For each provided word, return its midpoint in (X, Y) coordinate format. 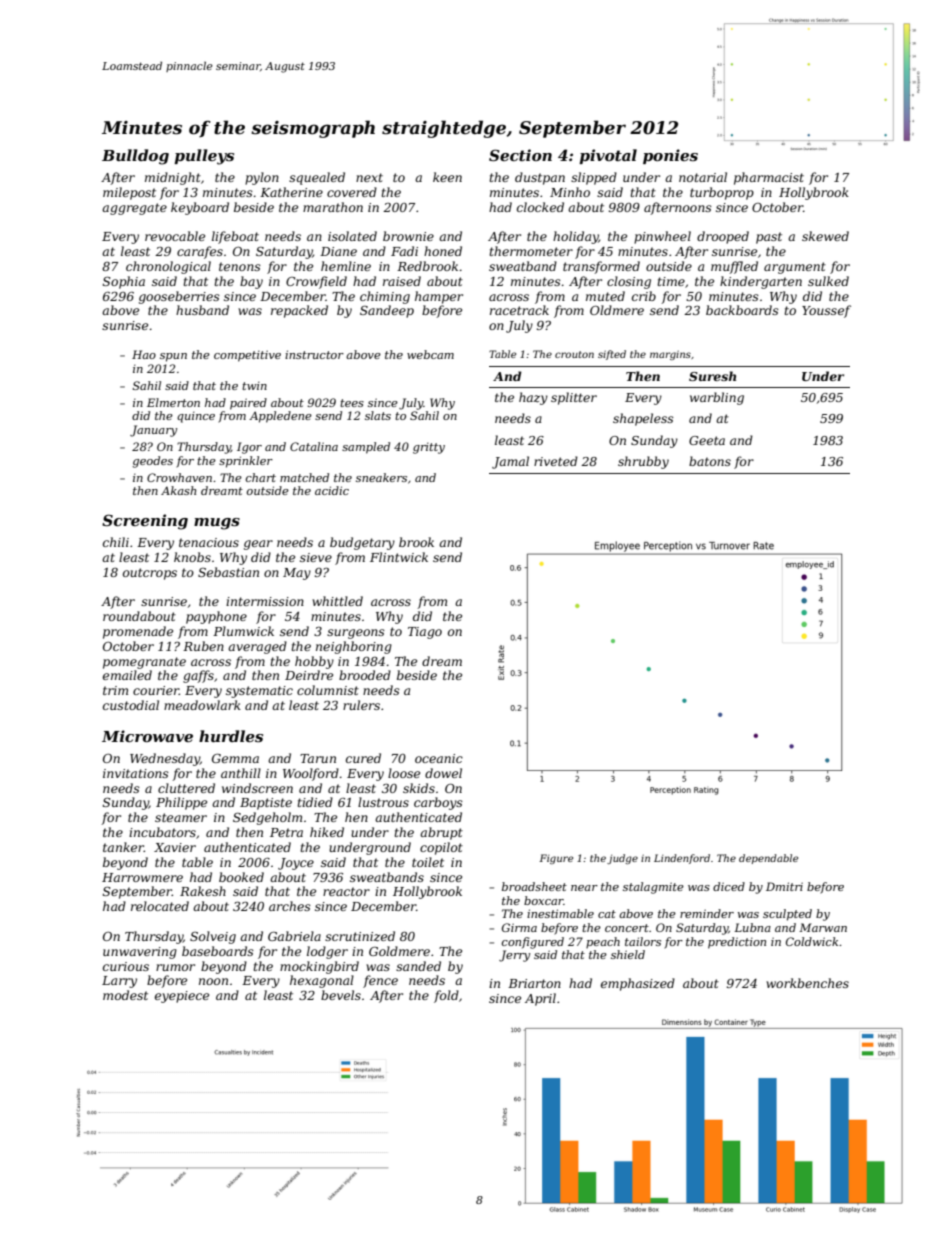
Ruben (203, 646)
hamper (439, 297)
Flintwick (399, 557)
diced (729, 886)
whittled (337, 601)
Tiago (425, 633)
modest (125, 995)
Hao (144, 354)
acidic (332, 490)
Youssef (826, 311)
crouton (574, 354)
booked (241, 877)
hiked (327, 832)
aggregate (134, 209)
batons (710, 461)
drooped (723, 237)
